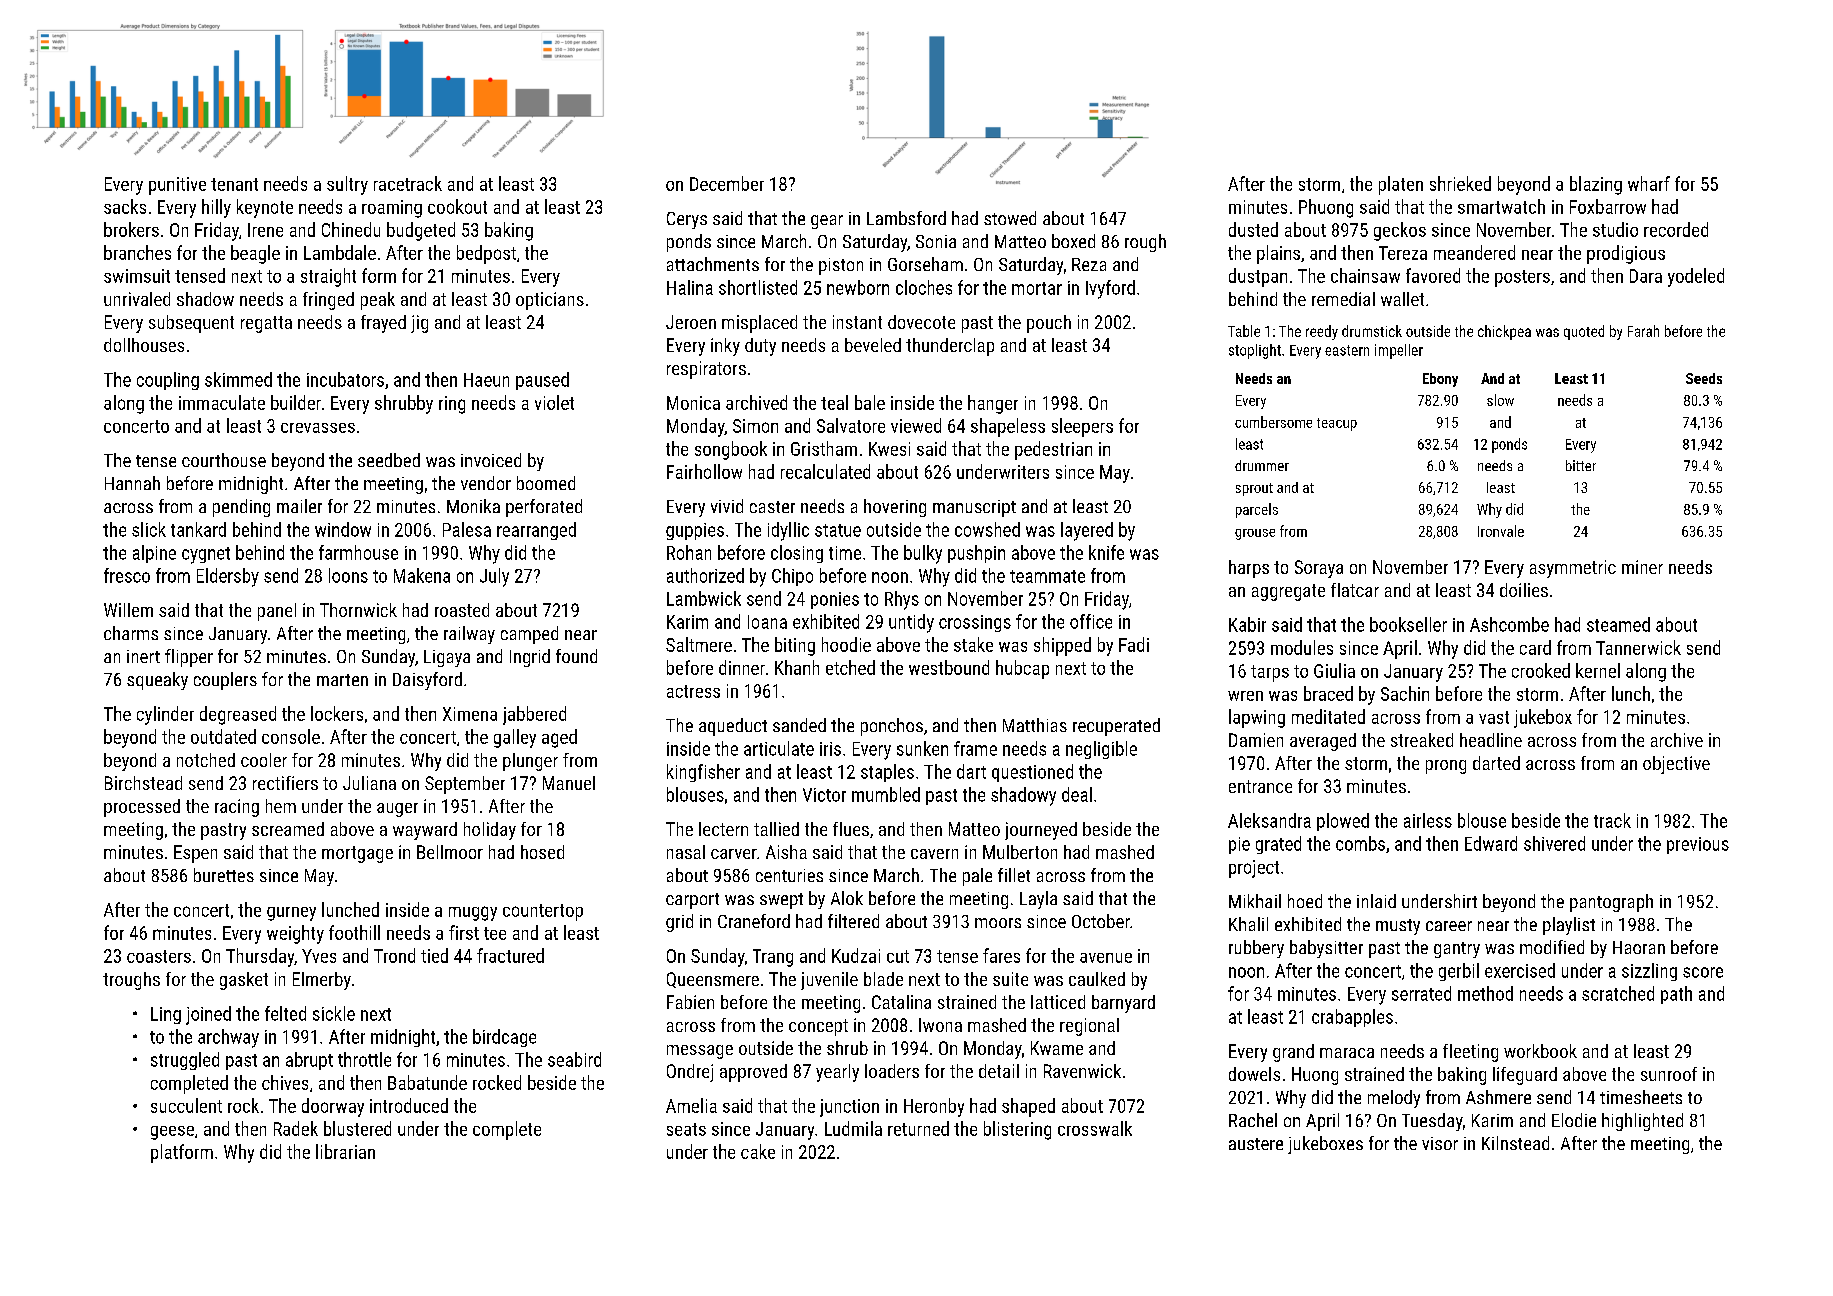  I want to click on bitter, so click(1581, 465).
